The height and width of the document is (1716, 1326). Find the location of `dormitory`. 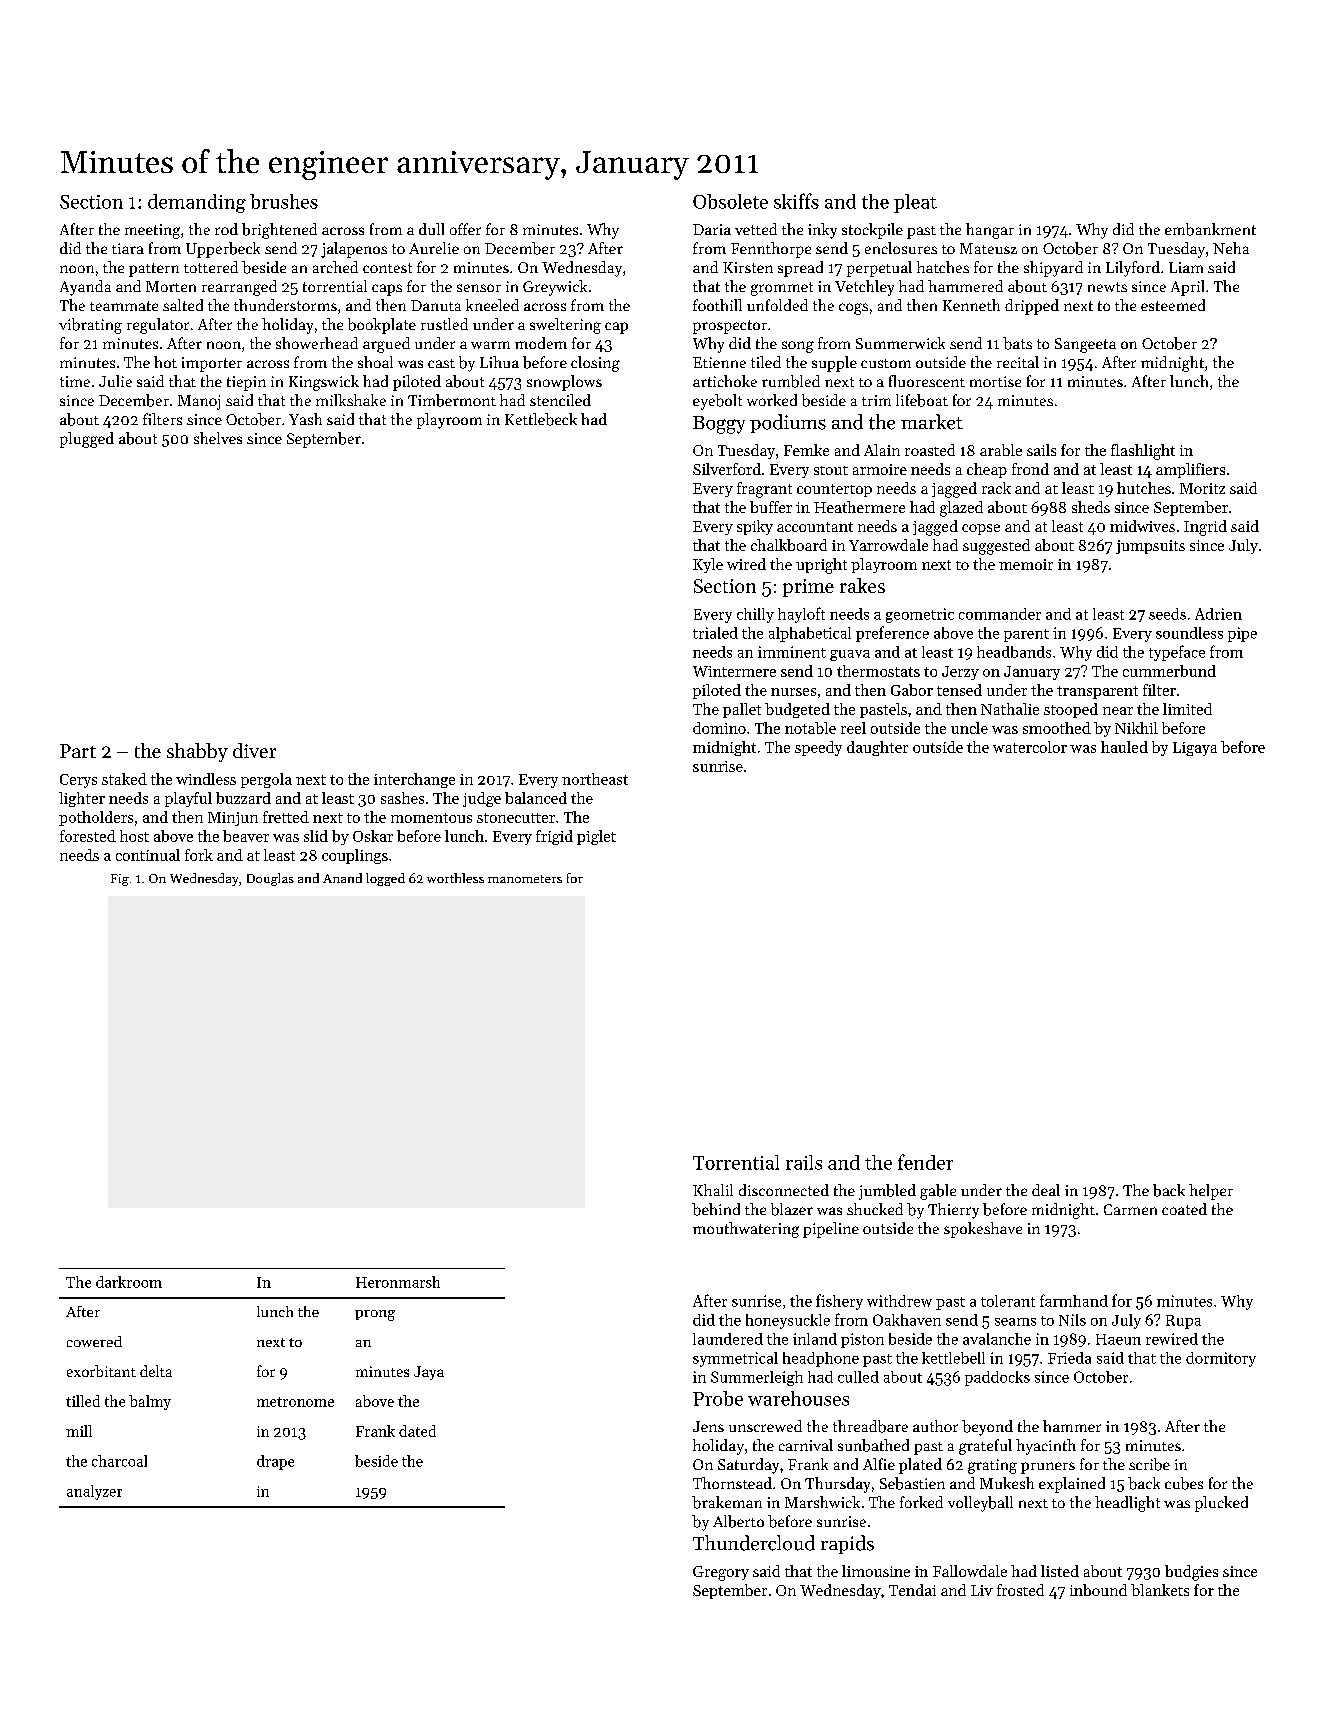

dormitory is located at coordinates (1221, 1359).
